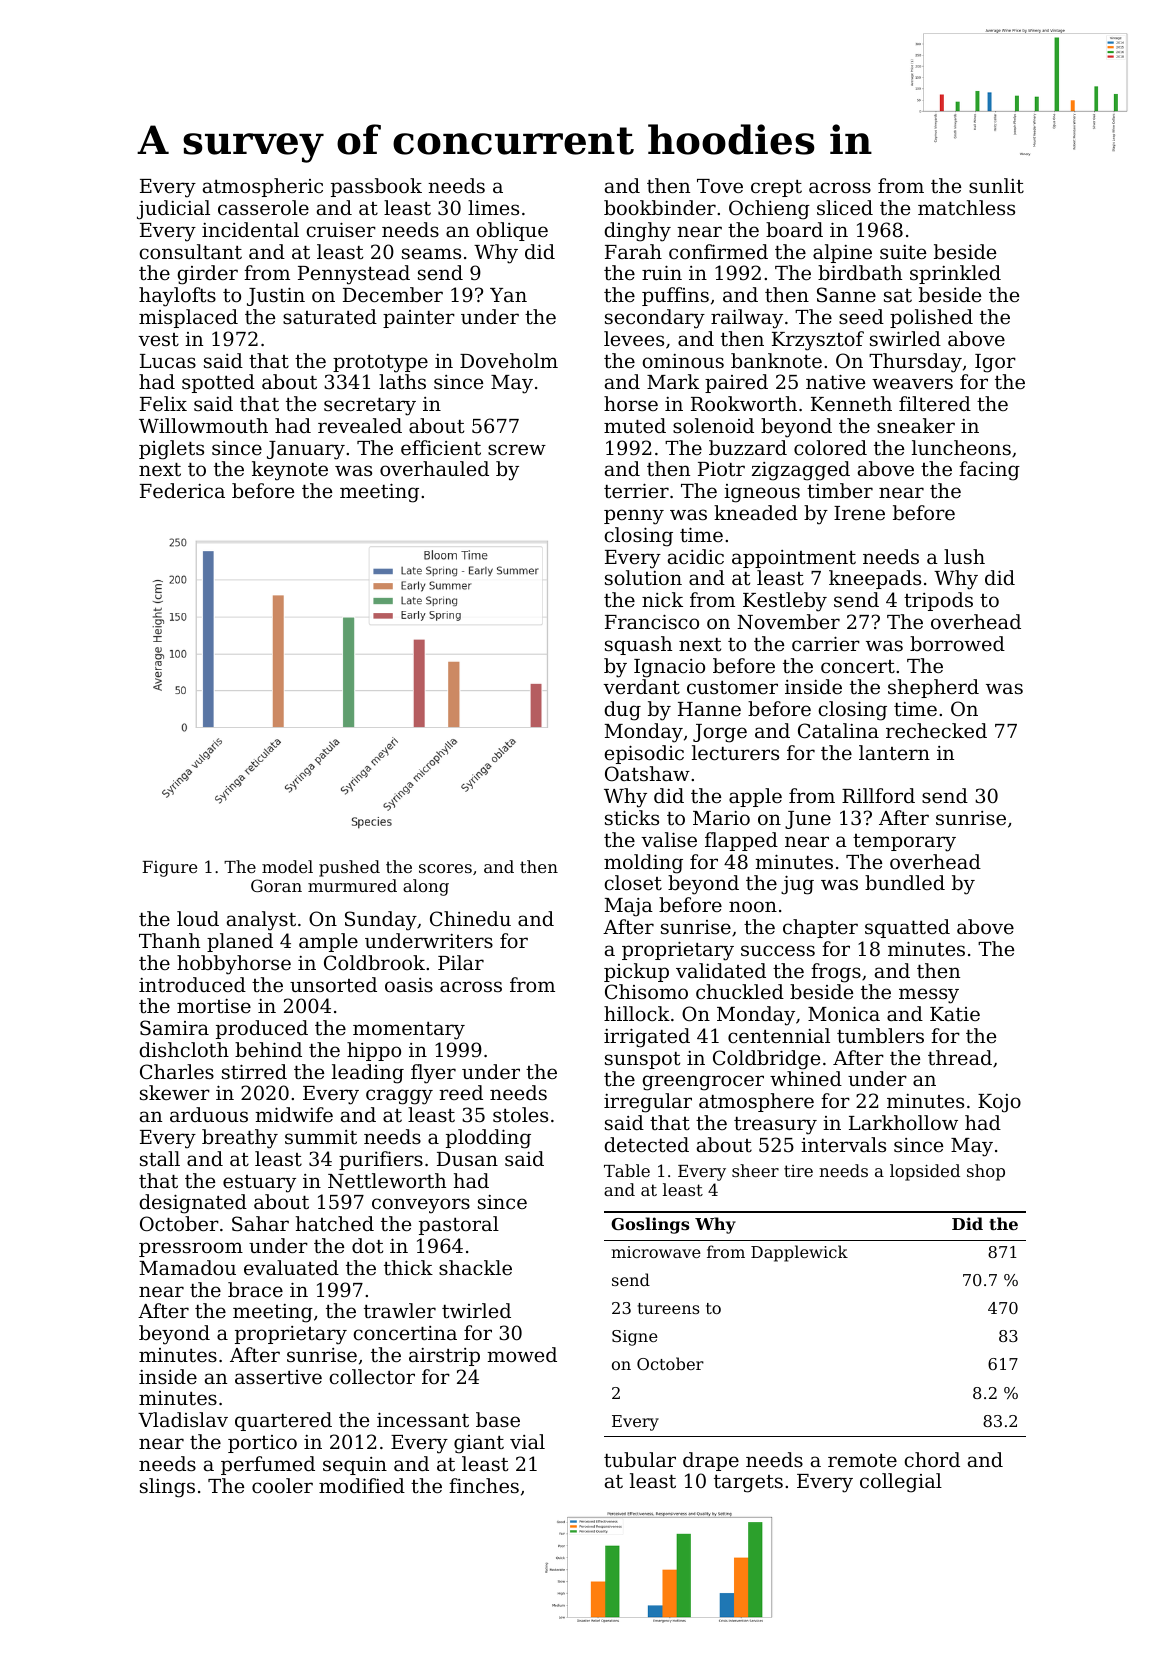  I want to click on hippo, so click(374, 1051).
